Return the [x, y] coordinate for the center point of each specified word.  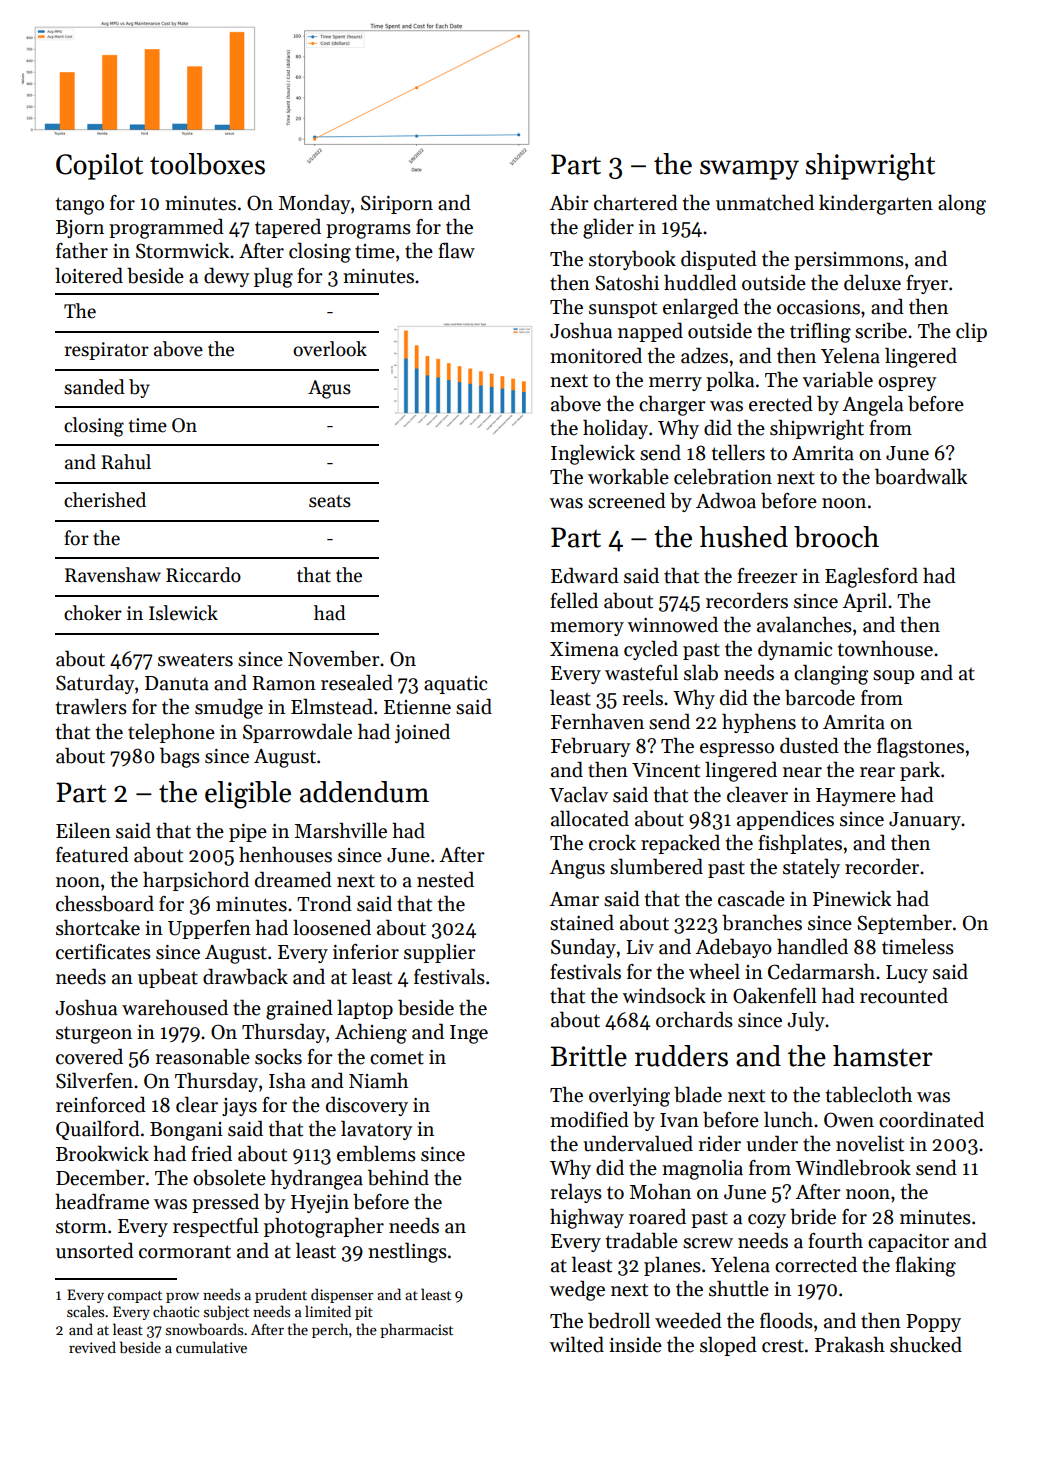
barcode [820, 697]
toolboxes [207, 164]
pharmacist [416, 1330]
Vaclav [578, 794]
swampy [749, 170]
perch [330, 1330]
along [962, 204]
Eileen [83, 830]
